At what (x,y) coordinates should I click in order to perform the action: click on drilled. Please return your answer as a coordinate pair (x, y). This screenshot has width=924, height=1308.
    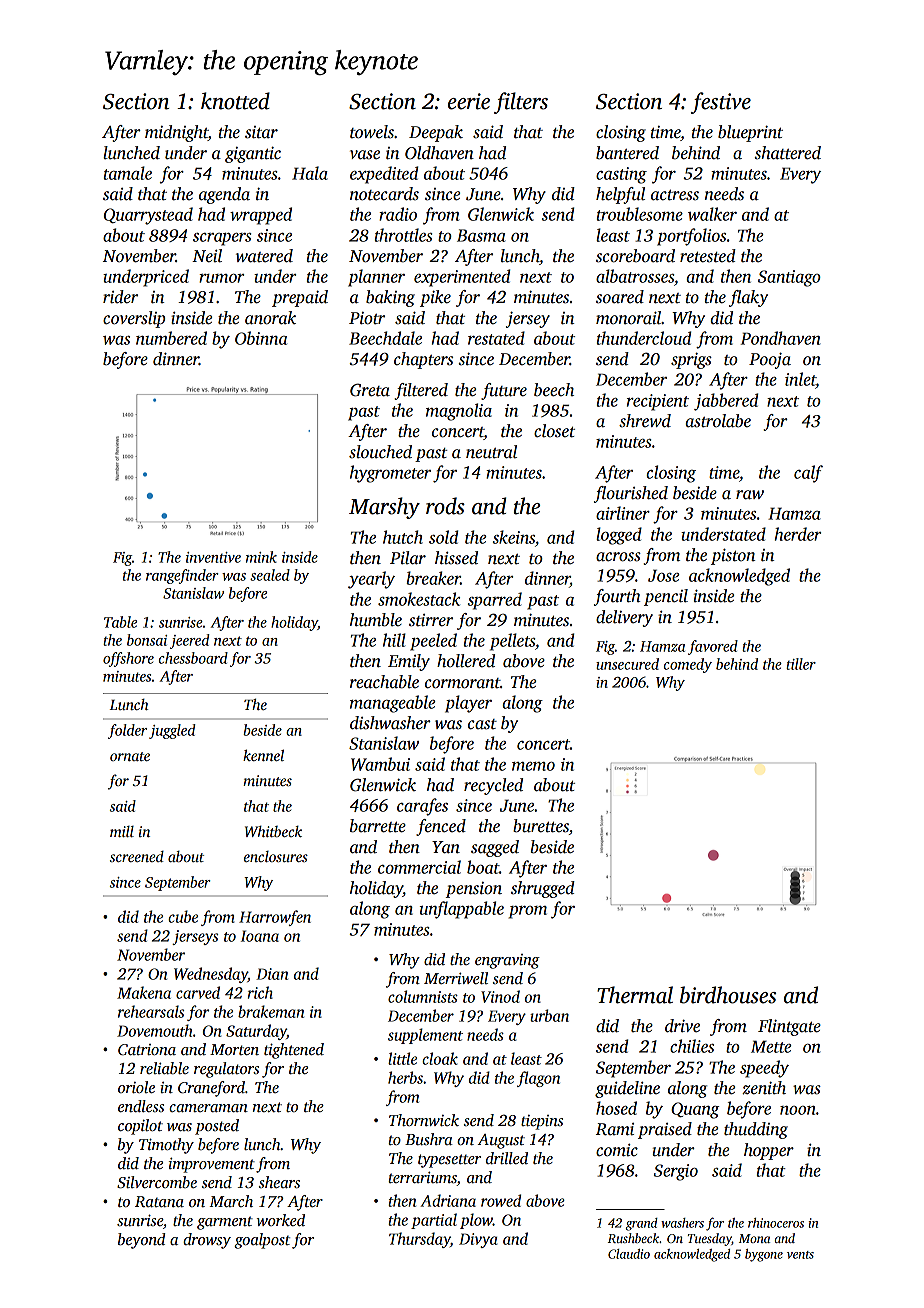
    Looking at the image, I should click on (507, 1158).
